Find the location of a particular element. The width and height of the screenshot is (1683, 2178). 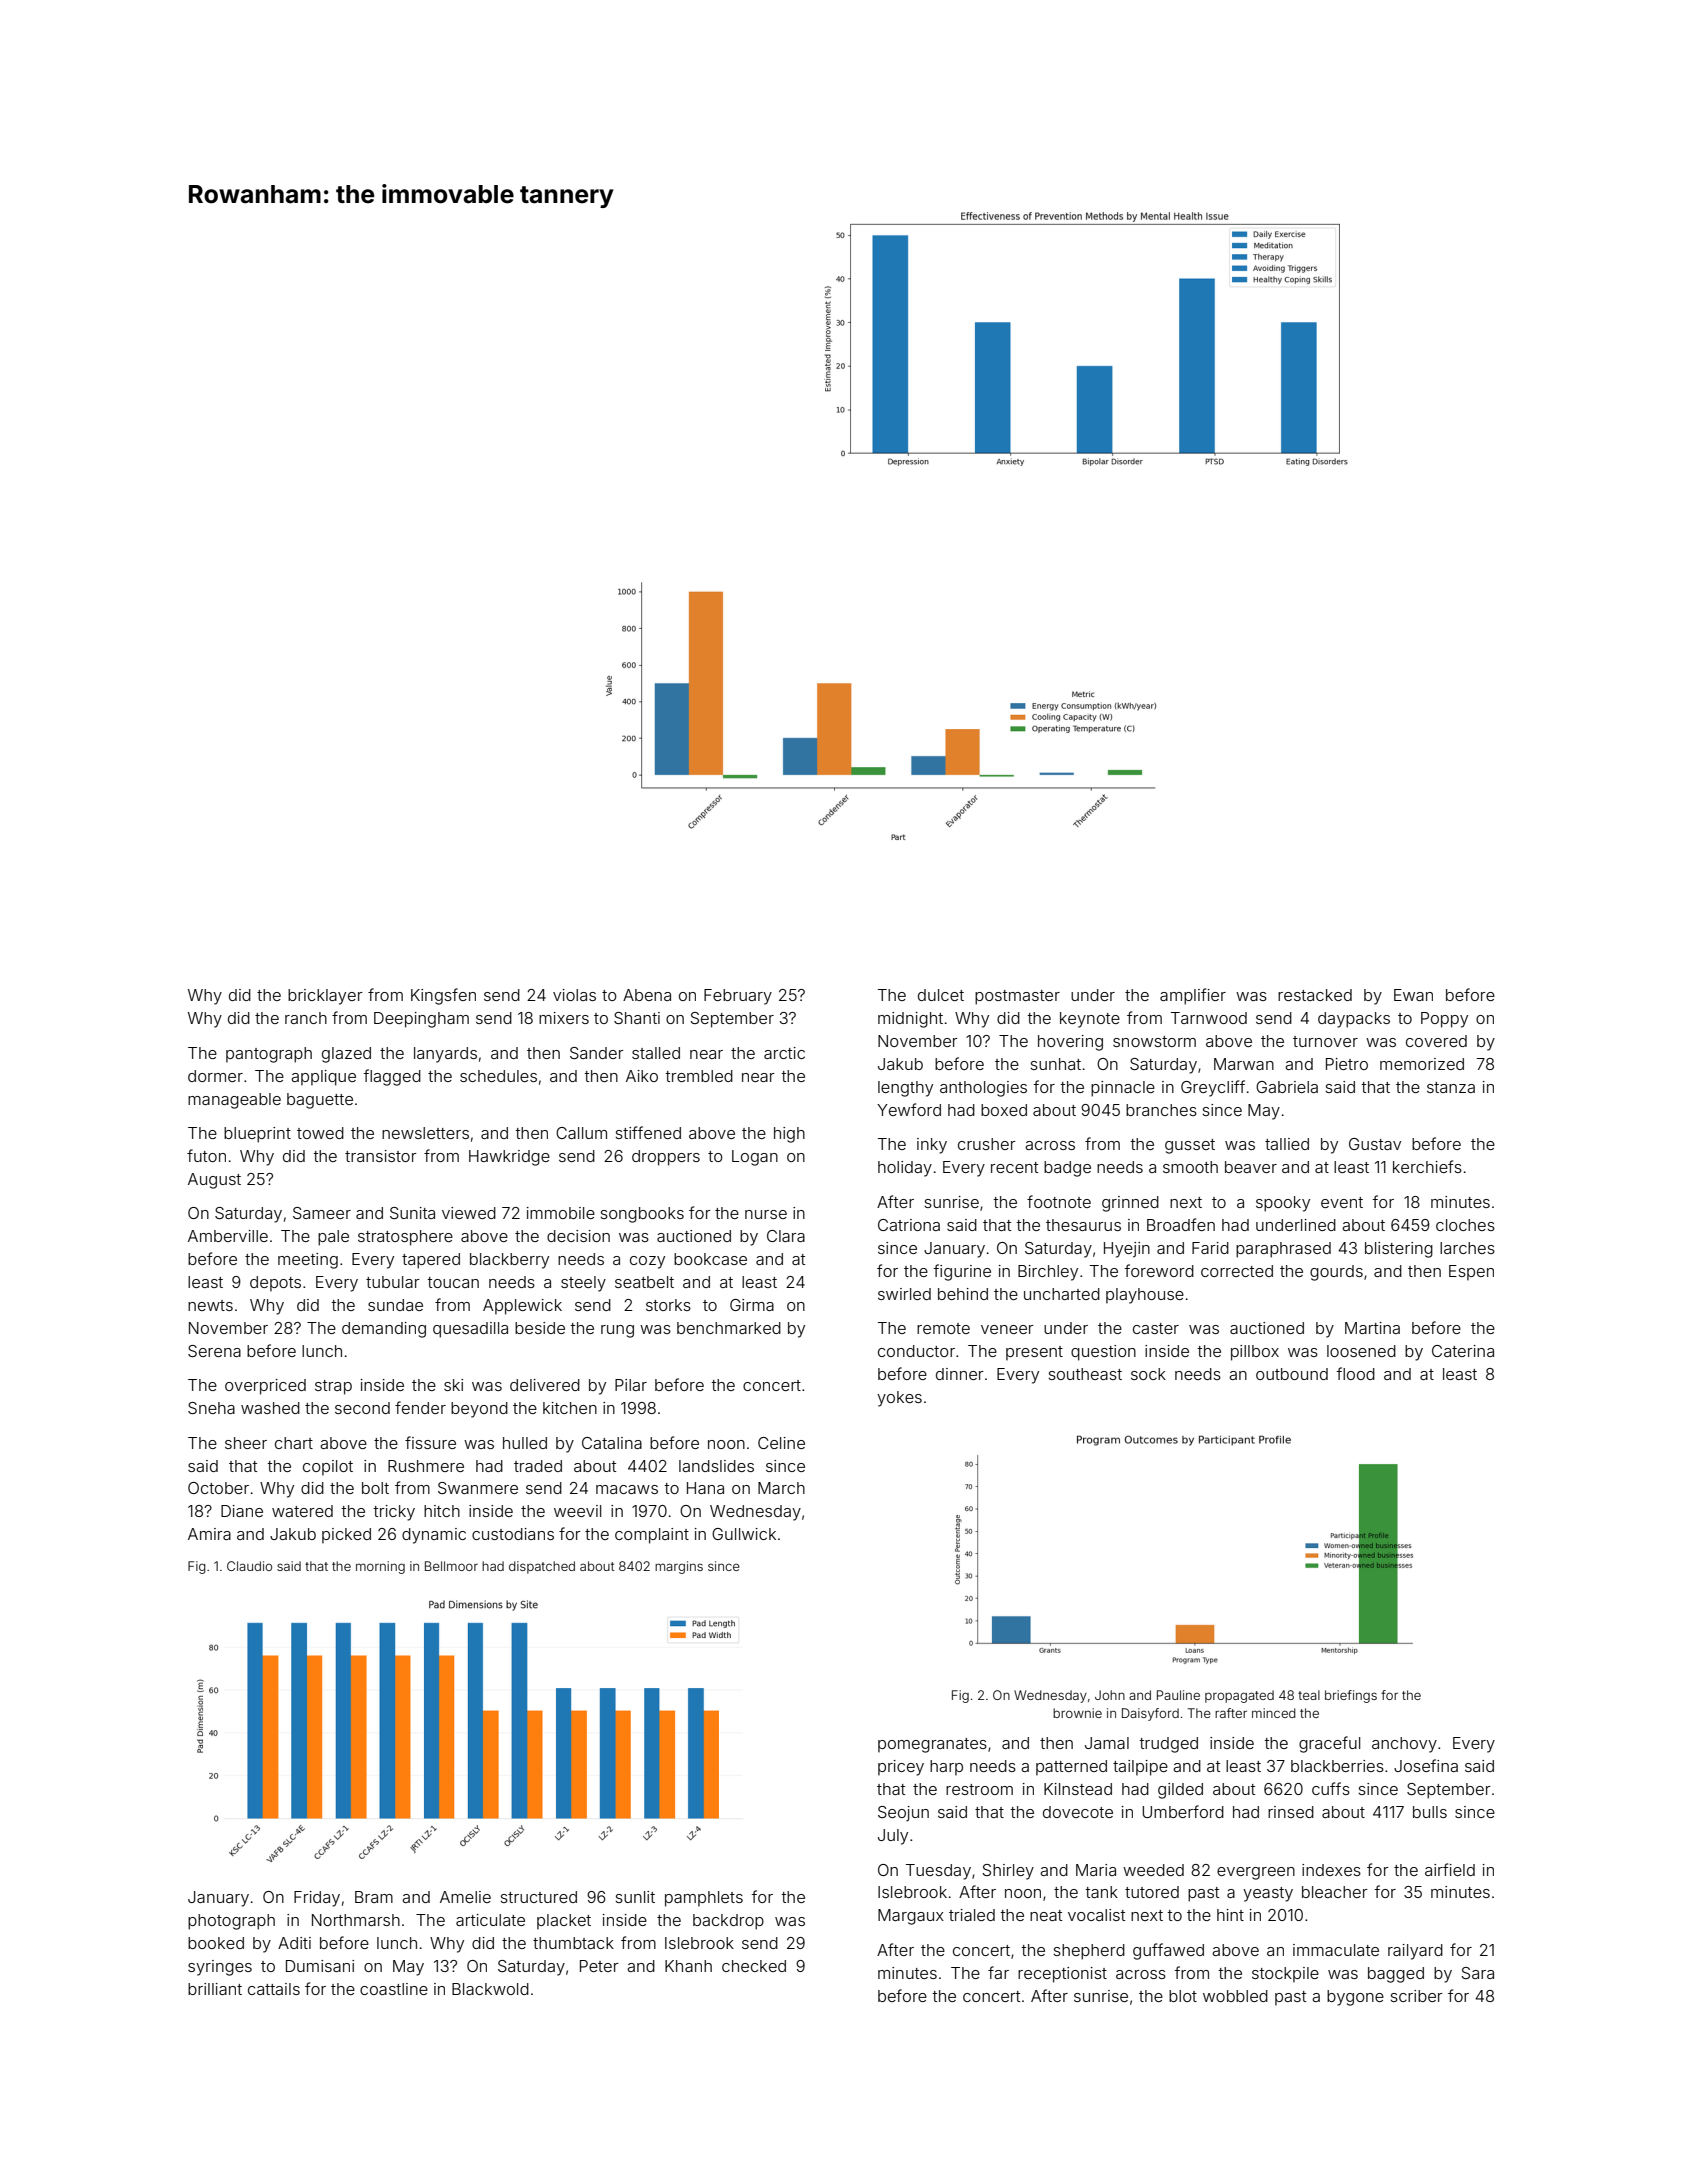

receptionist is located at coordinates (1062, 1975).
